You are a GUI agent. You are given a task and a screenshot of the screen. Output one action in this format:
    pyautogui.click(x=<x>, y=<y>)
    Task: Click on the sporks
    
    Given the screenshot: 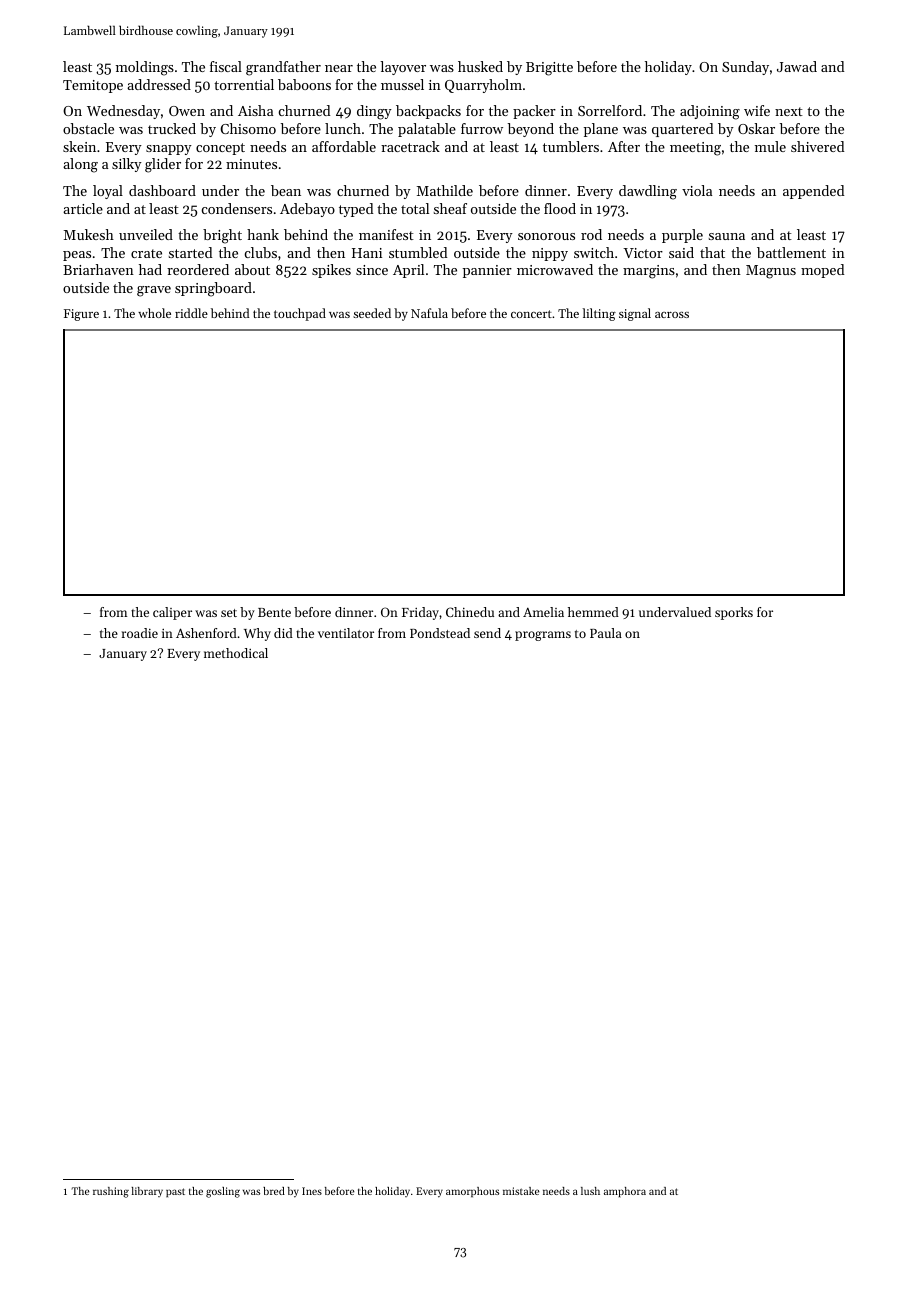 What is the action you would take?
    pyautogui.click(x=734, y=613)
